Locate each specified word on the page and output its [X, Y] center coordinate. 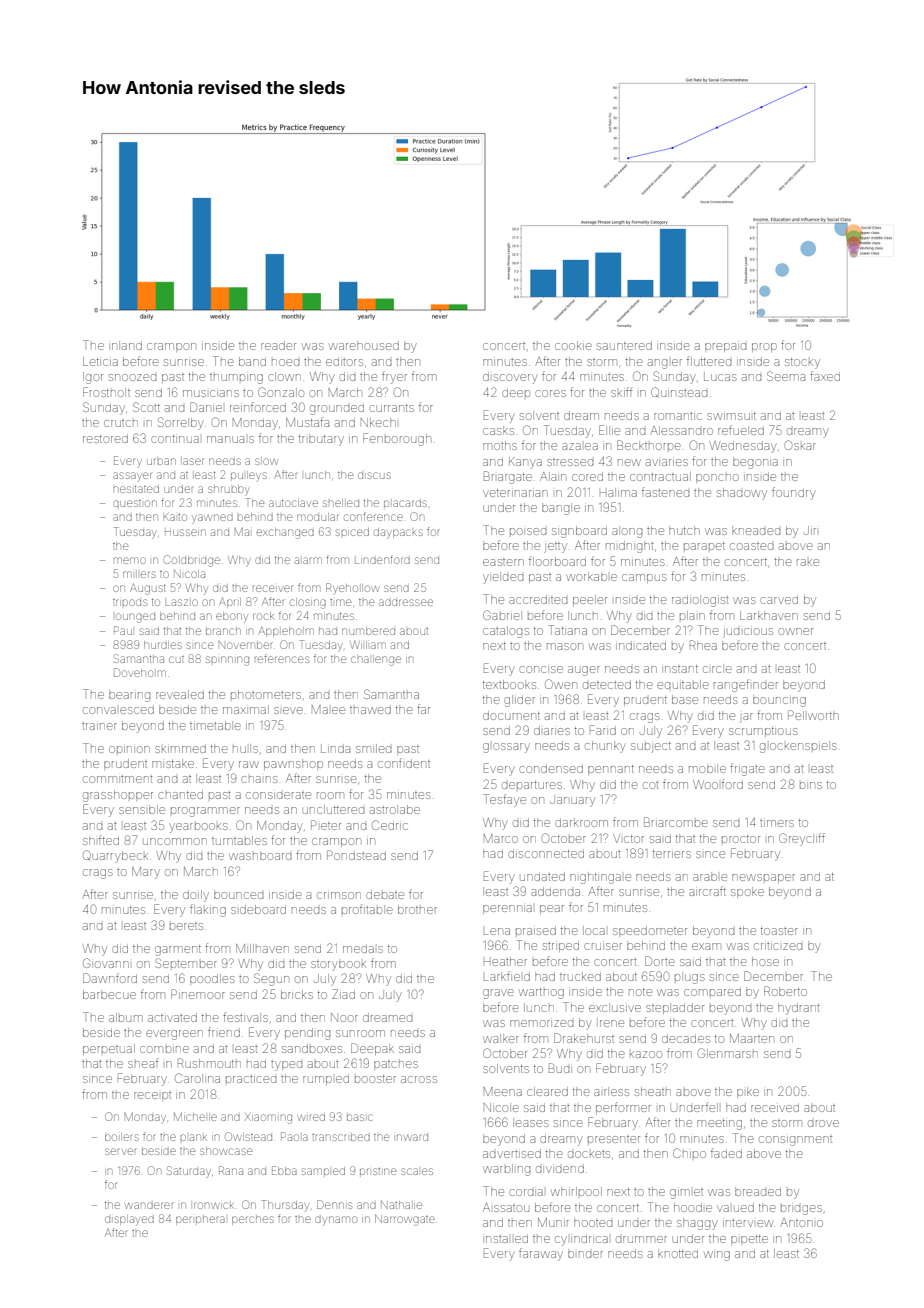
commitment [118, 779]
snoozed [132, 377]
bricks [297, 994]
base [685, 699]
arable [710, 876]
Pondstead [356, 855]
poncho [717, 478]
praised [536, 930]
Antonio [801, 1222]
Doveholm [140, 672]
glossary [506, 748]
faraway [541, 1254]
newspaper [763, 878]
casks [498, 430]
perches [253, 1220]
